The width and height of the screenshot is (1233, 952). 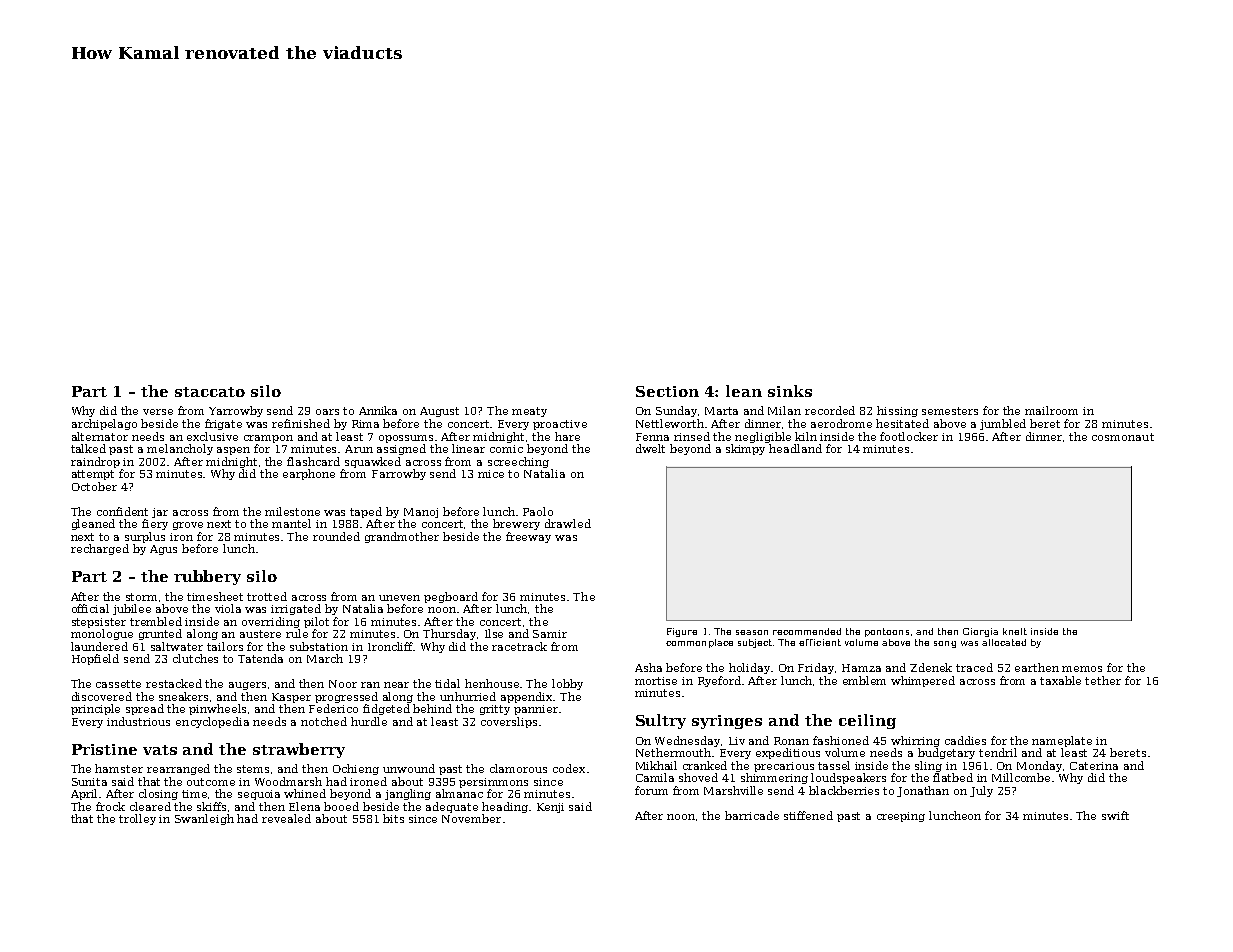 I want to click on austere, so click(x=260, y=634).
